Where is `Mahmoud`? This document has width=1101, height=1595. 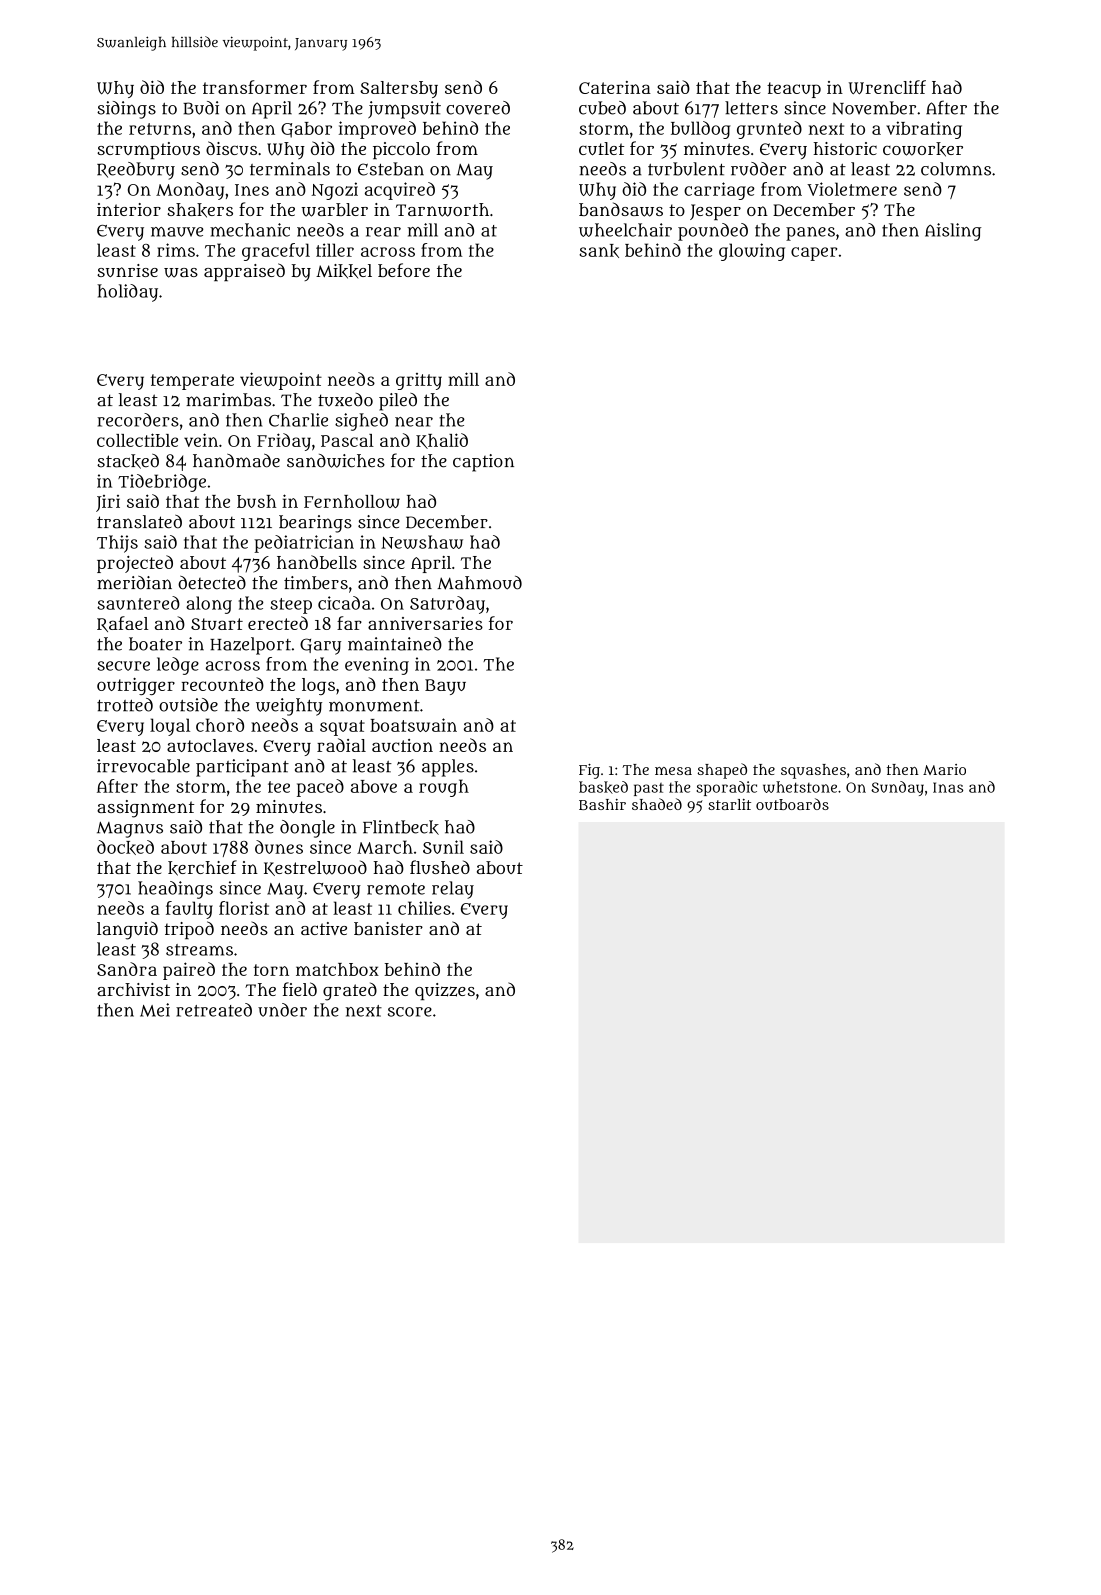
Mahmoud is located at coordinates (479, 583).
